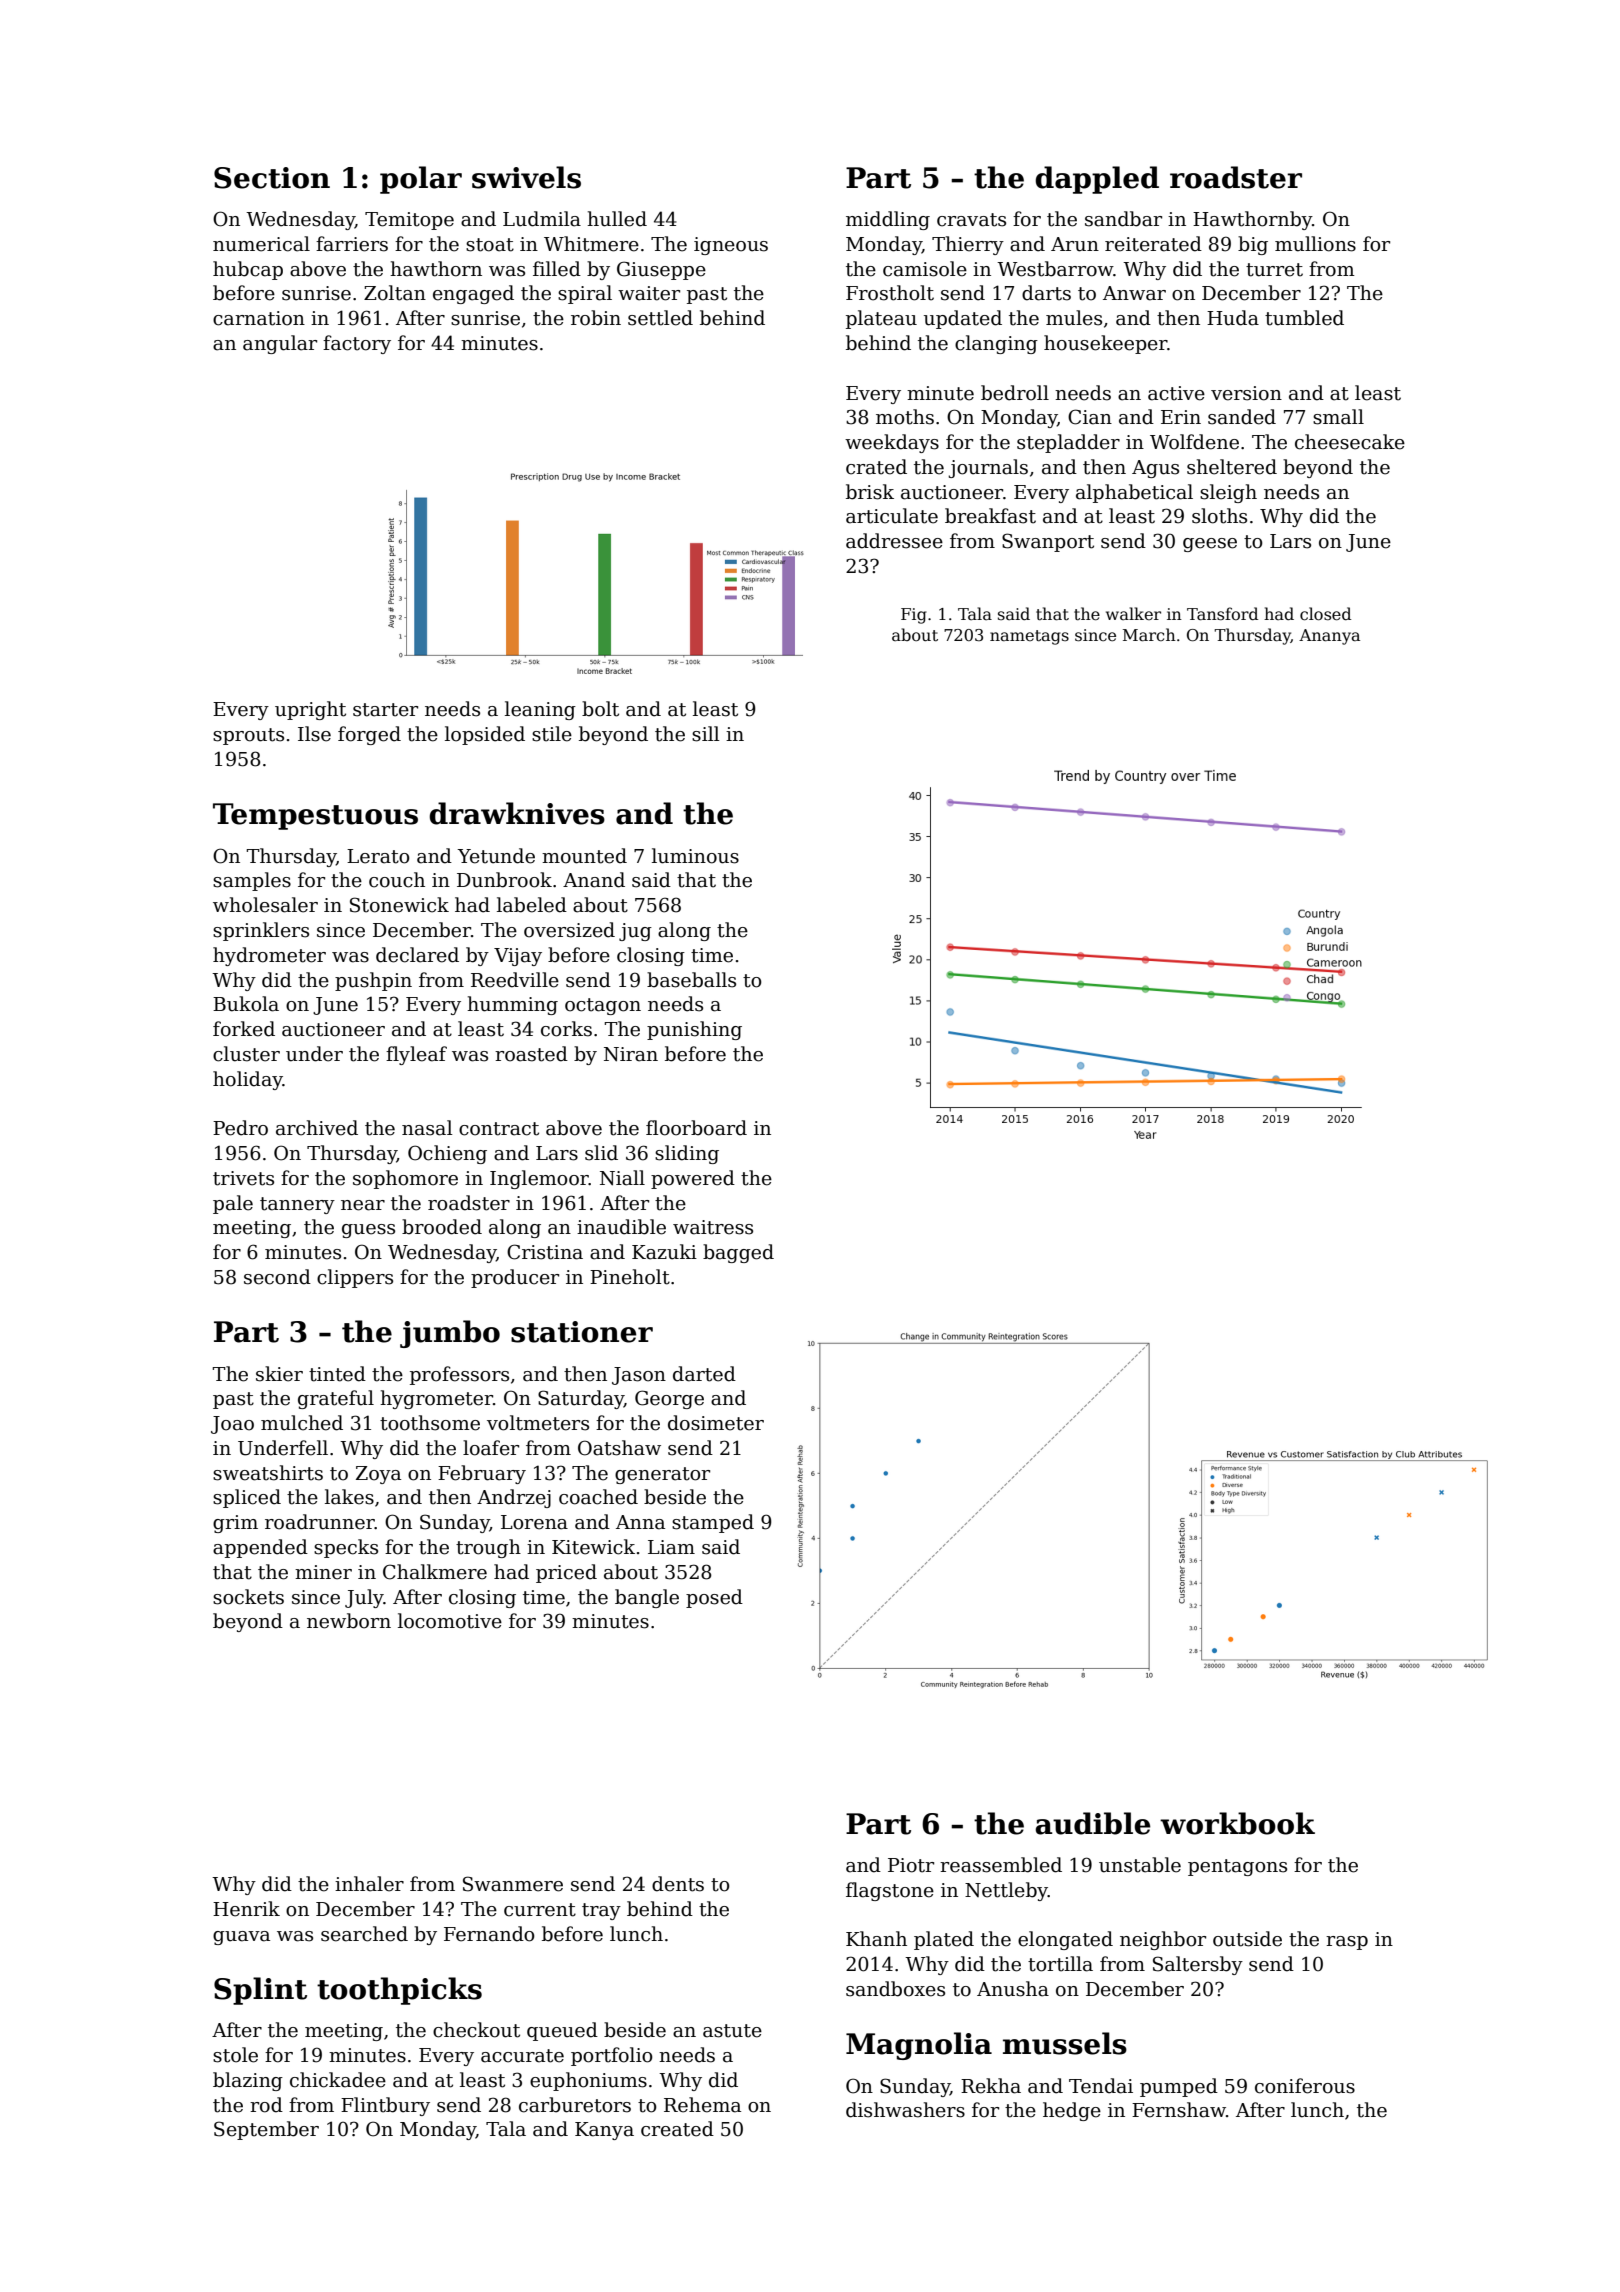 The height and width of the document is (2292, 1620). What do you see at coordinates (661, 270) in the document?
I see `Giuseppe` at bounding box center [661, 270].
